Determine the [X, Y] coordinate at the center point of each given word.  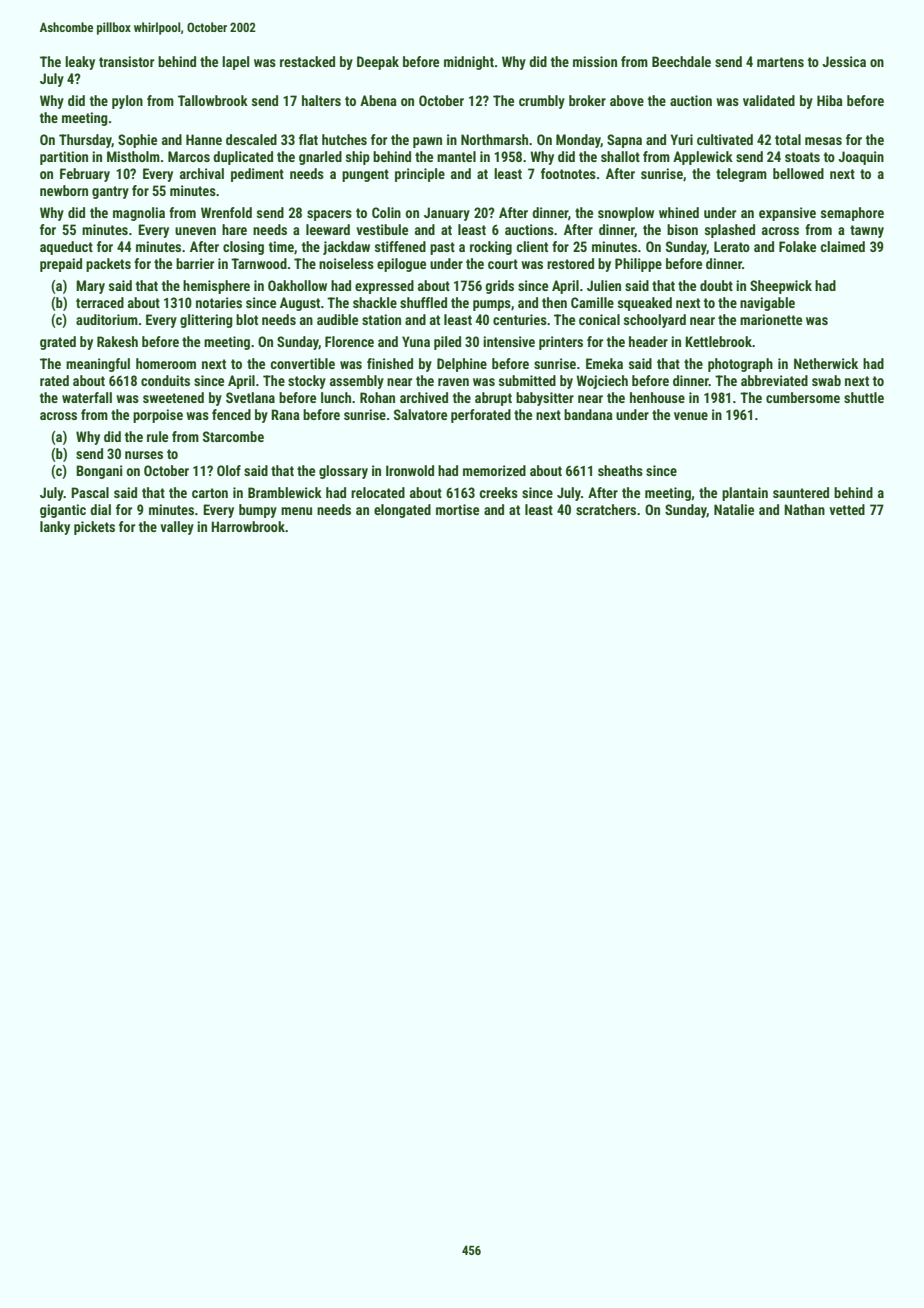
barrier [195, 263]
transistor [126, 61]
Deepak [378, 63]
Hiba [830, 100]
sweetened [173, 397]
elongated [402, 511]
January [447, 214]
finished [390, 363]
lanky [55, 528]
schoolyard [655, 321]
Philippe [638, 265]
